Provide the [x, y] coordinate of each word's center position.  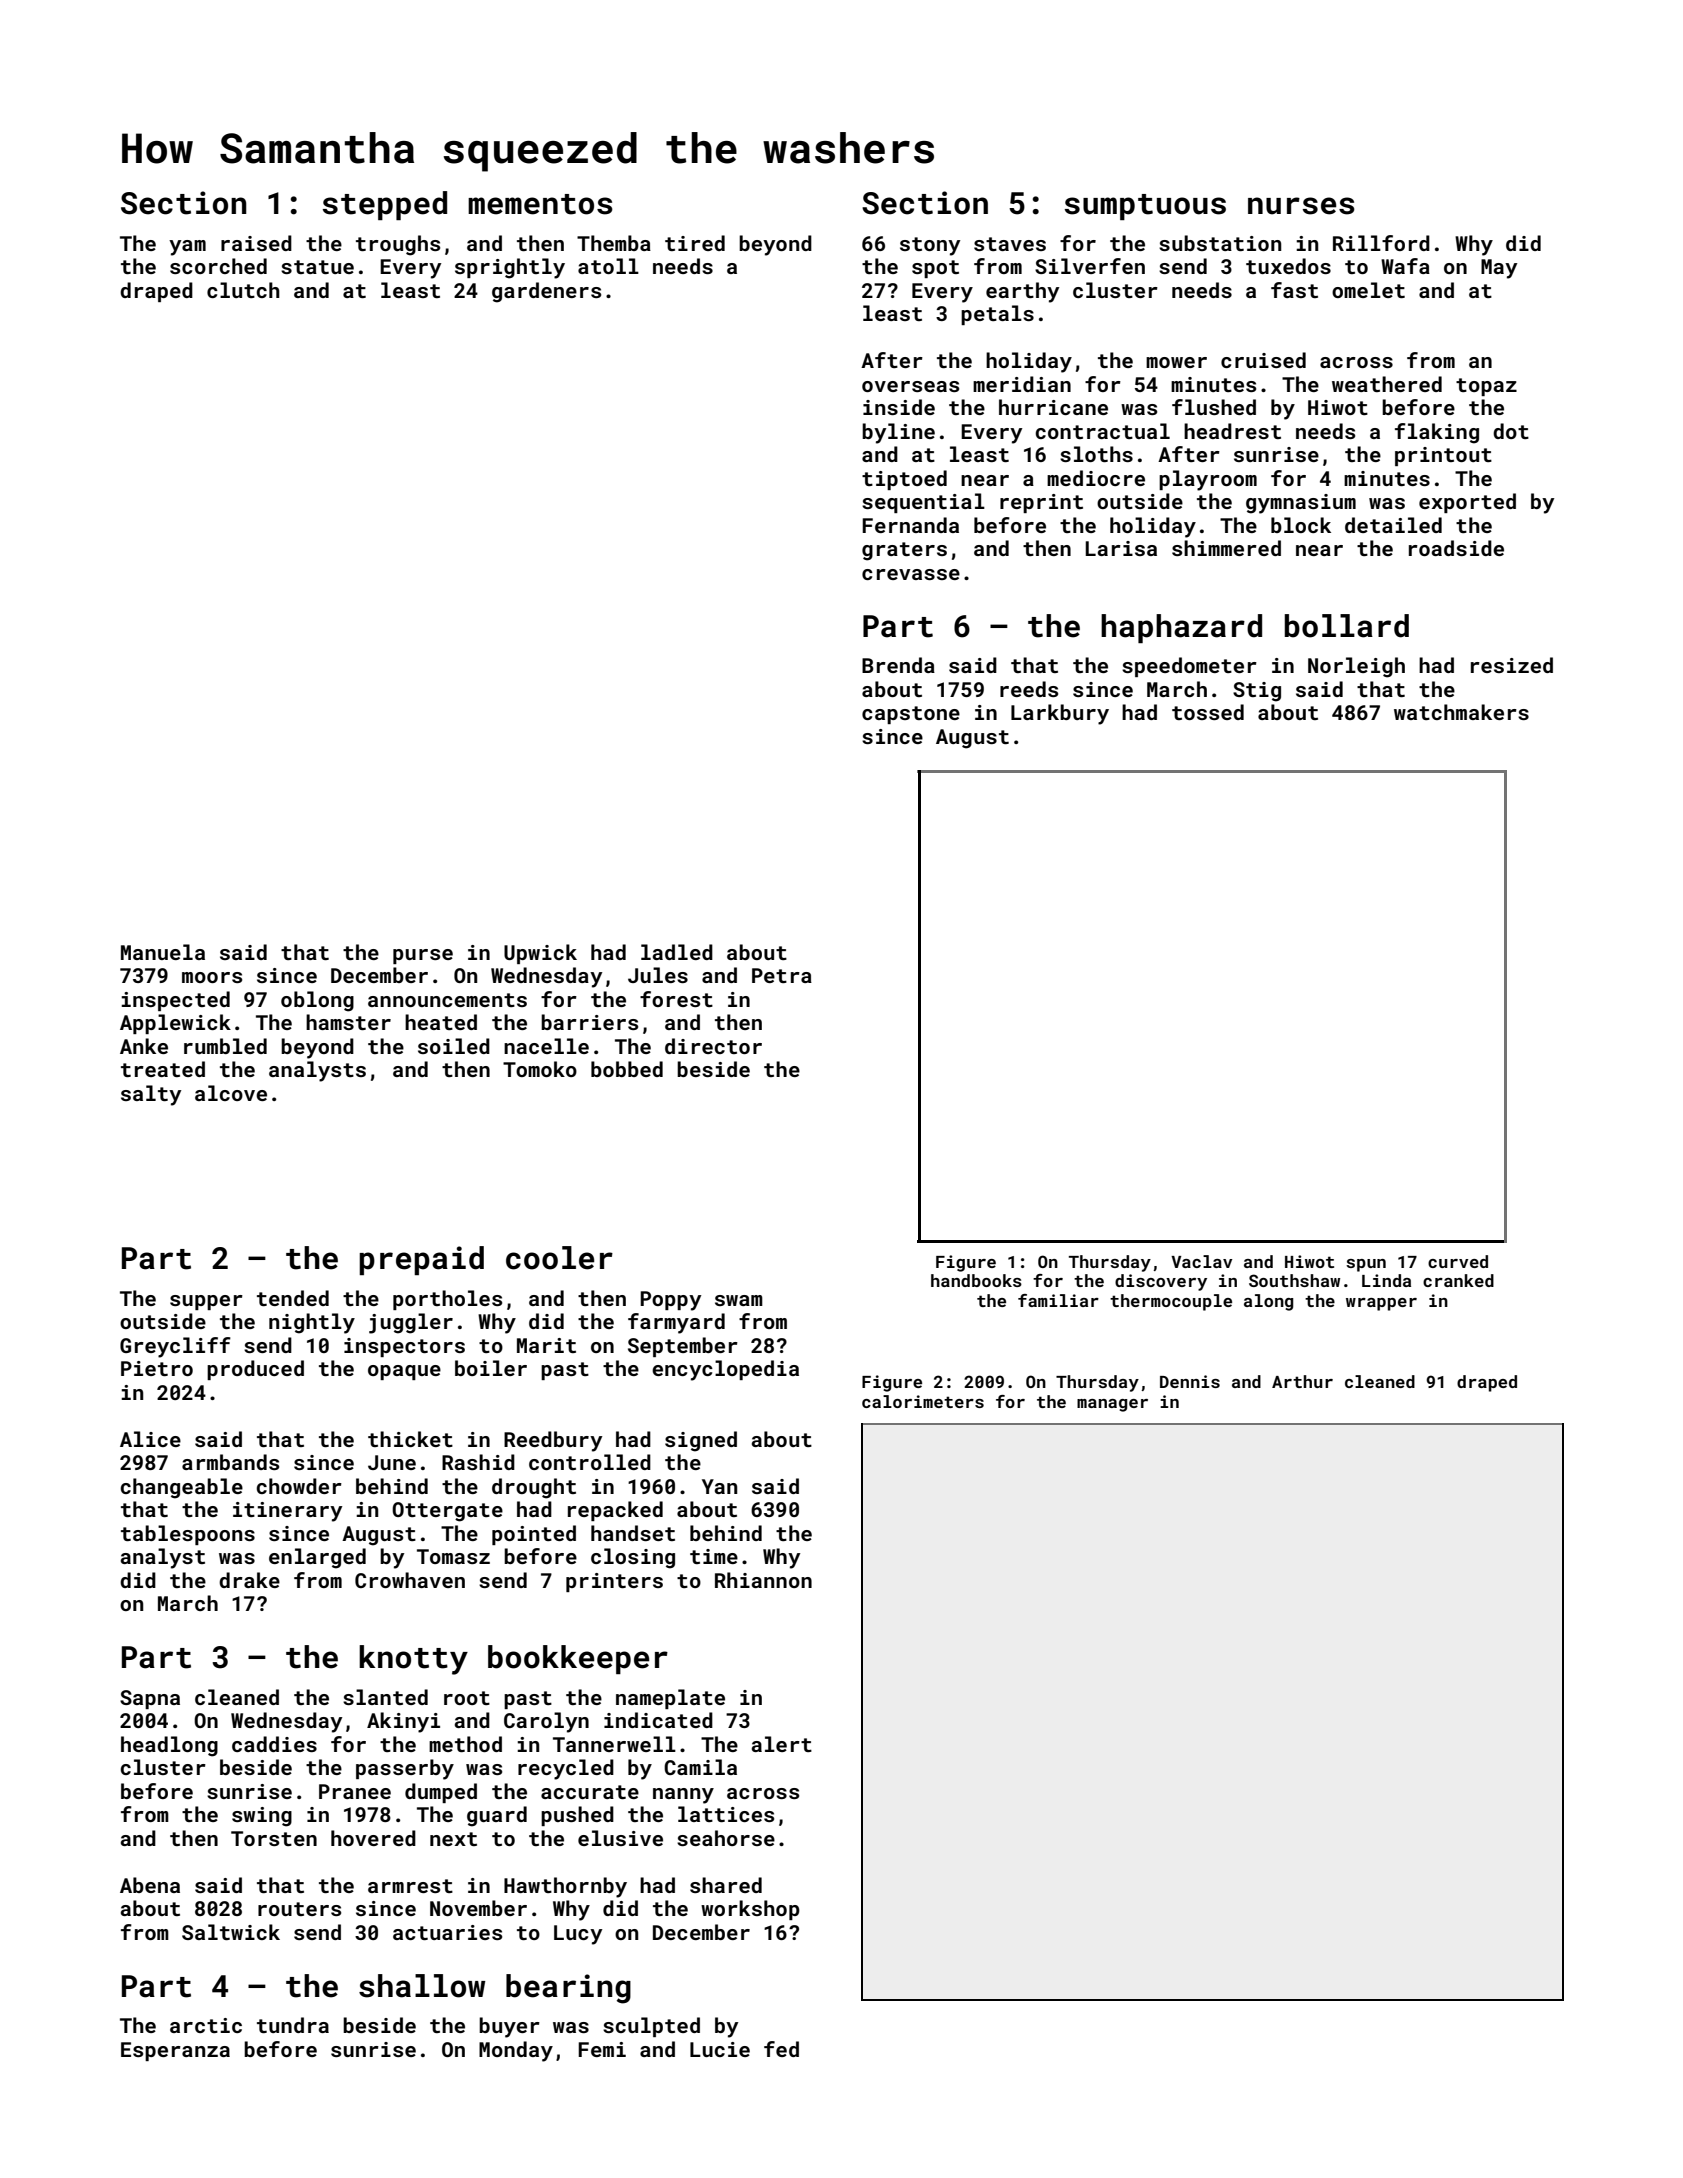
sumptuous [1145, 207]
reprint [1041, 503]
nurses [1301, 206]
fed [781, 2049]
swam [739, 1300]
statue [317, 267]
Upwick [540, 954]
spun [1366, 1265]
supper [206, 1302]
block [1301, 525]
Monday [516, 2051]
